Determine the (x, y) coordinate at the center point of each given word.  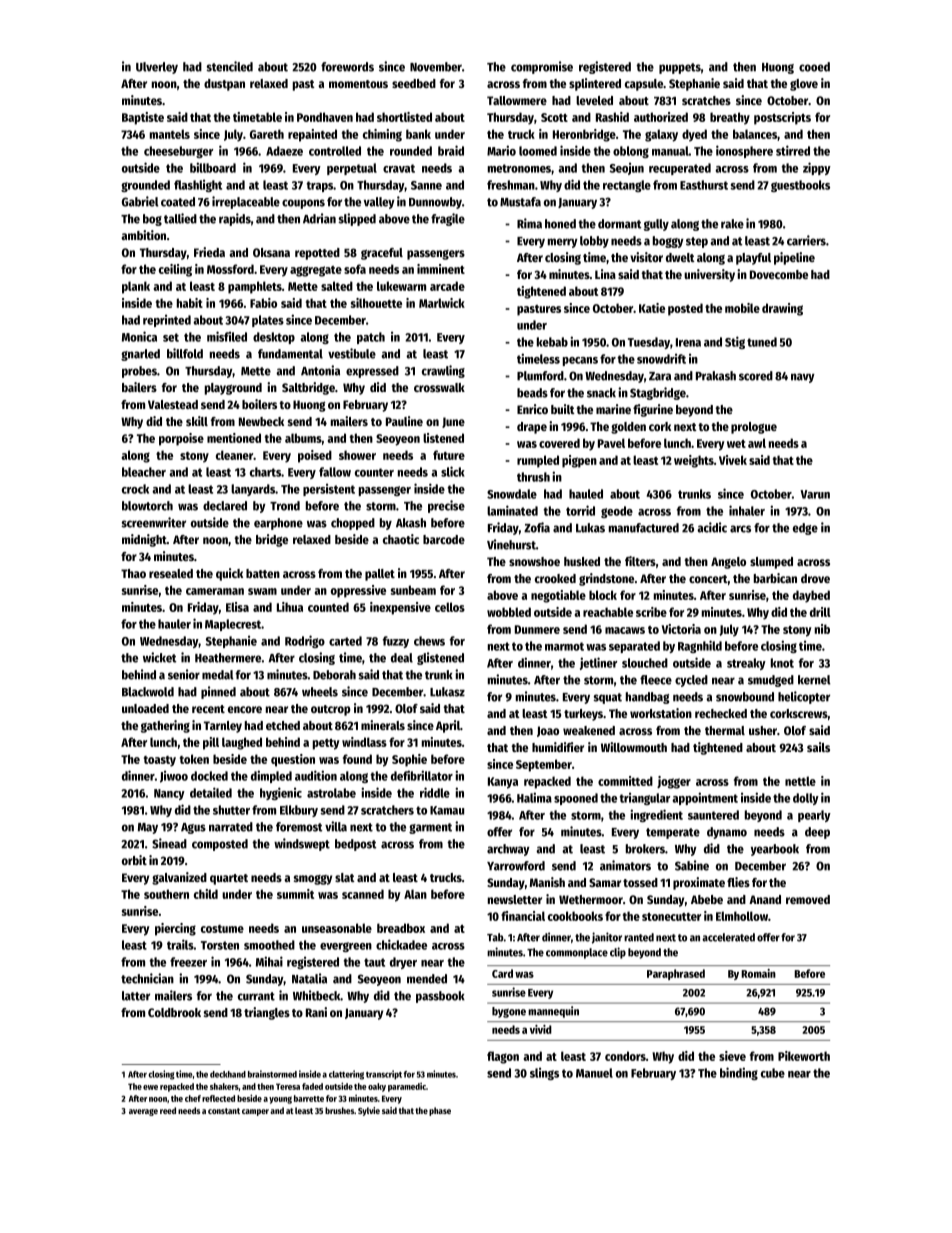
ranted (639, 937)
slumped (771, 563)
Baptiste (143, 118)
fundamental (290, 354)
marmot (564, 646)
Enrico (532, 409)
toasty (160, 761)
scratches (706, 100)
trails (180, 944)
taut (374, 962)
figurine (653, 410)
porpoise (181, 439)
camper (255, 1112)
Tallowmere (517, 100)
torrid (580, 510)
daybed (811, 596)
